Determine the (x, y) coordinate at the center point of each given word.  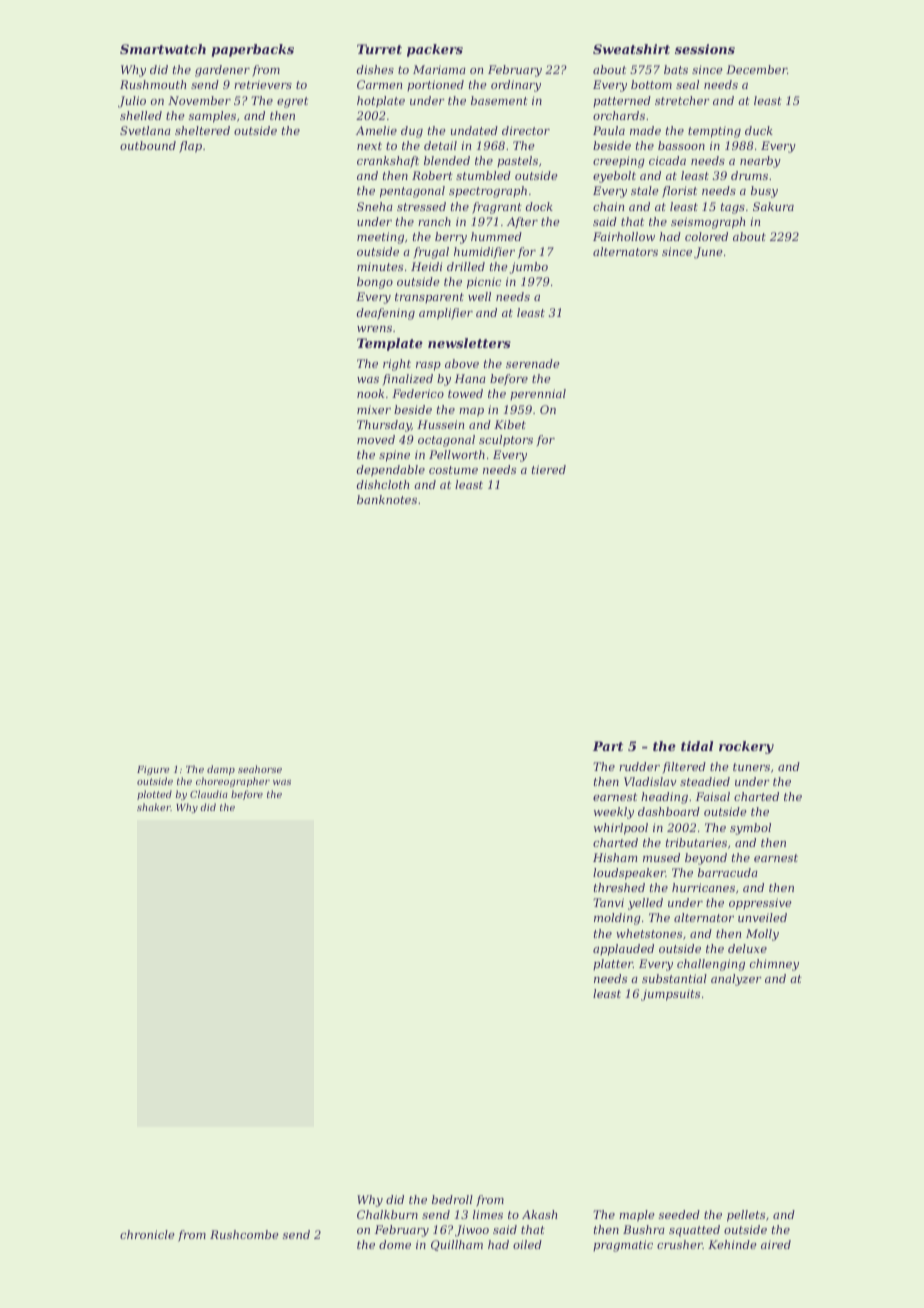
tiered (549, 469)
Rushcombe (244, 1234)
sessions (705, 49)
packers (435, 50)
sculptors (506, 441)
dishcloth (383, 484)
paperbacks (253, 50)
